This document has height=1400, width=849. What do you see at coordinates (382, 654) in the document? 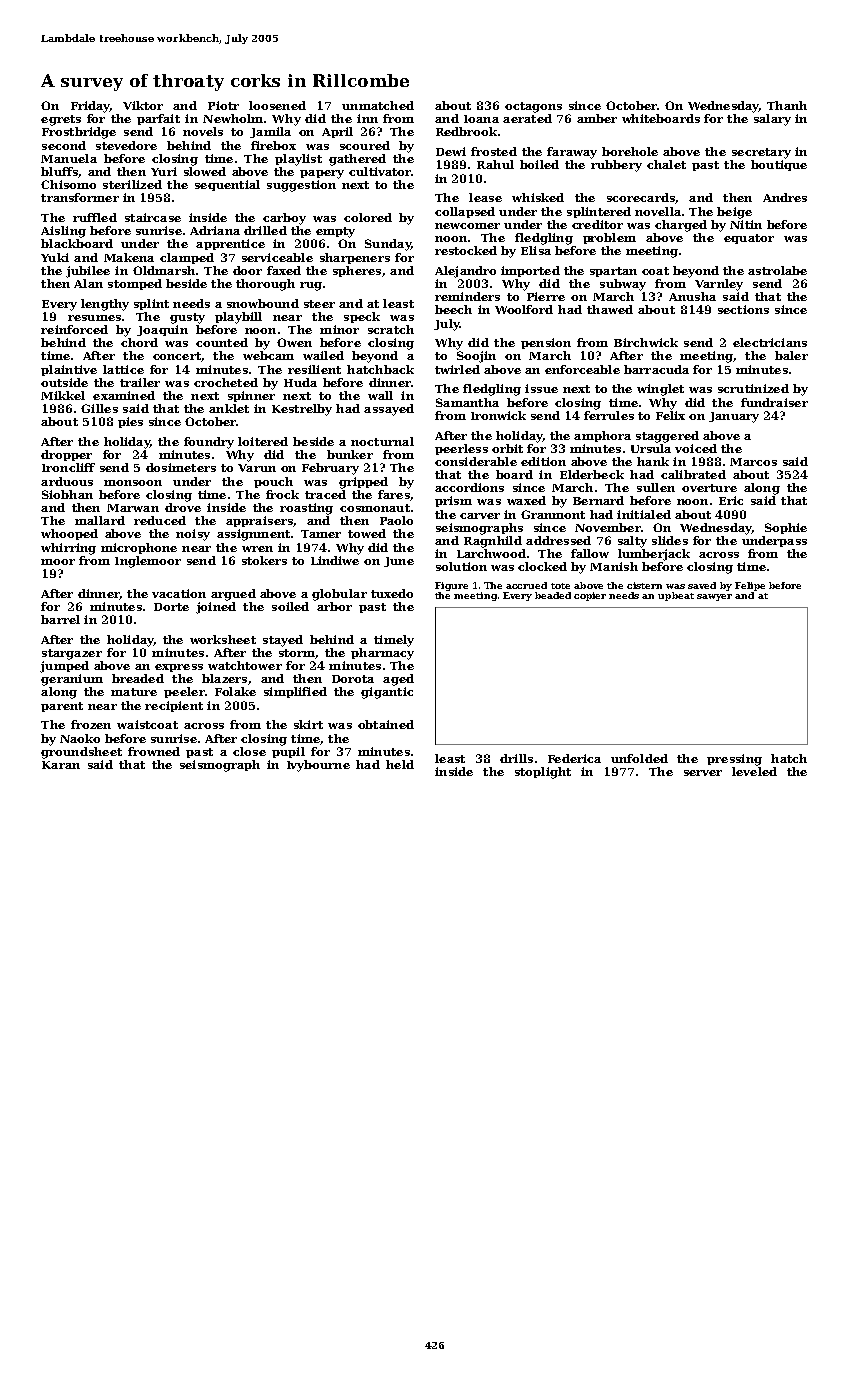
I see `pharmacy` at bounding box center [382, 654].
